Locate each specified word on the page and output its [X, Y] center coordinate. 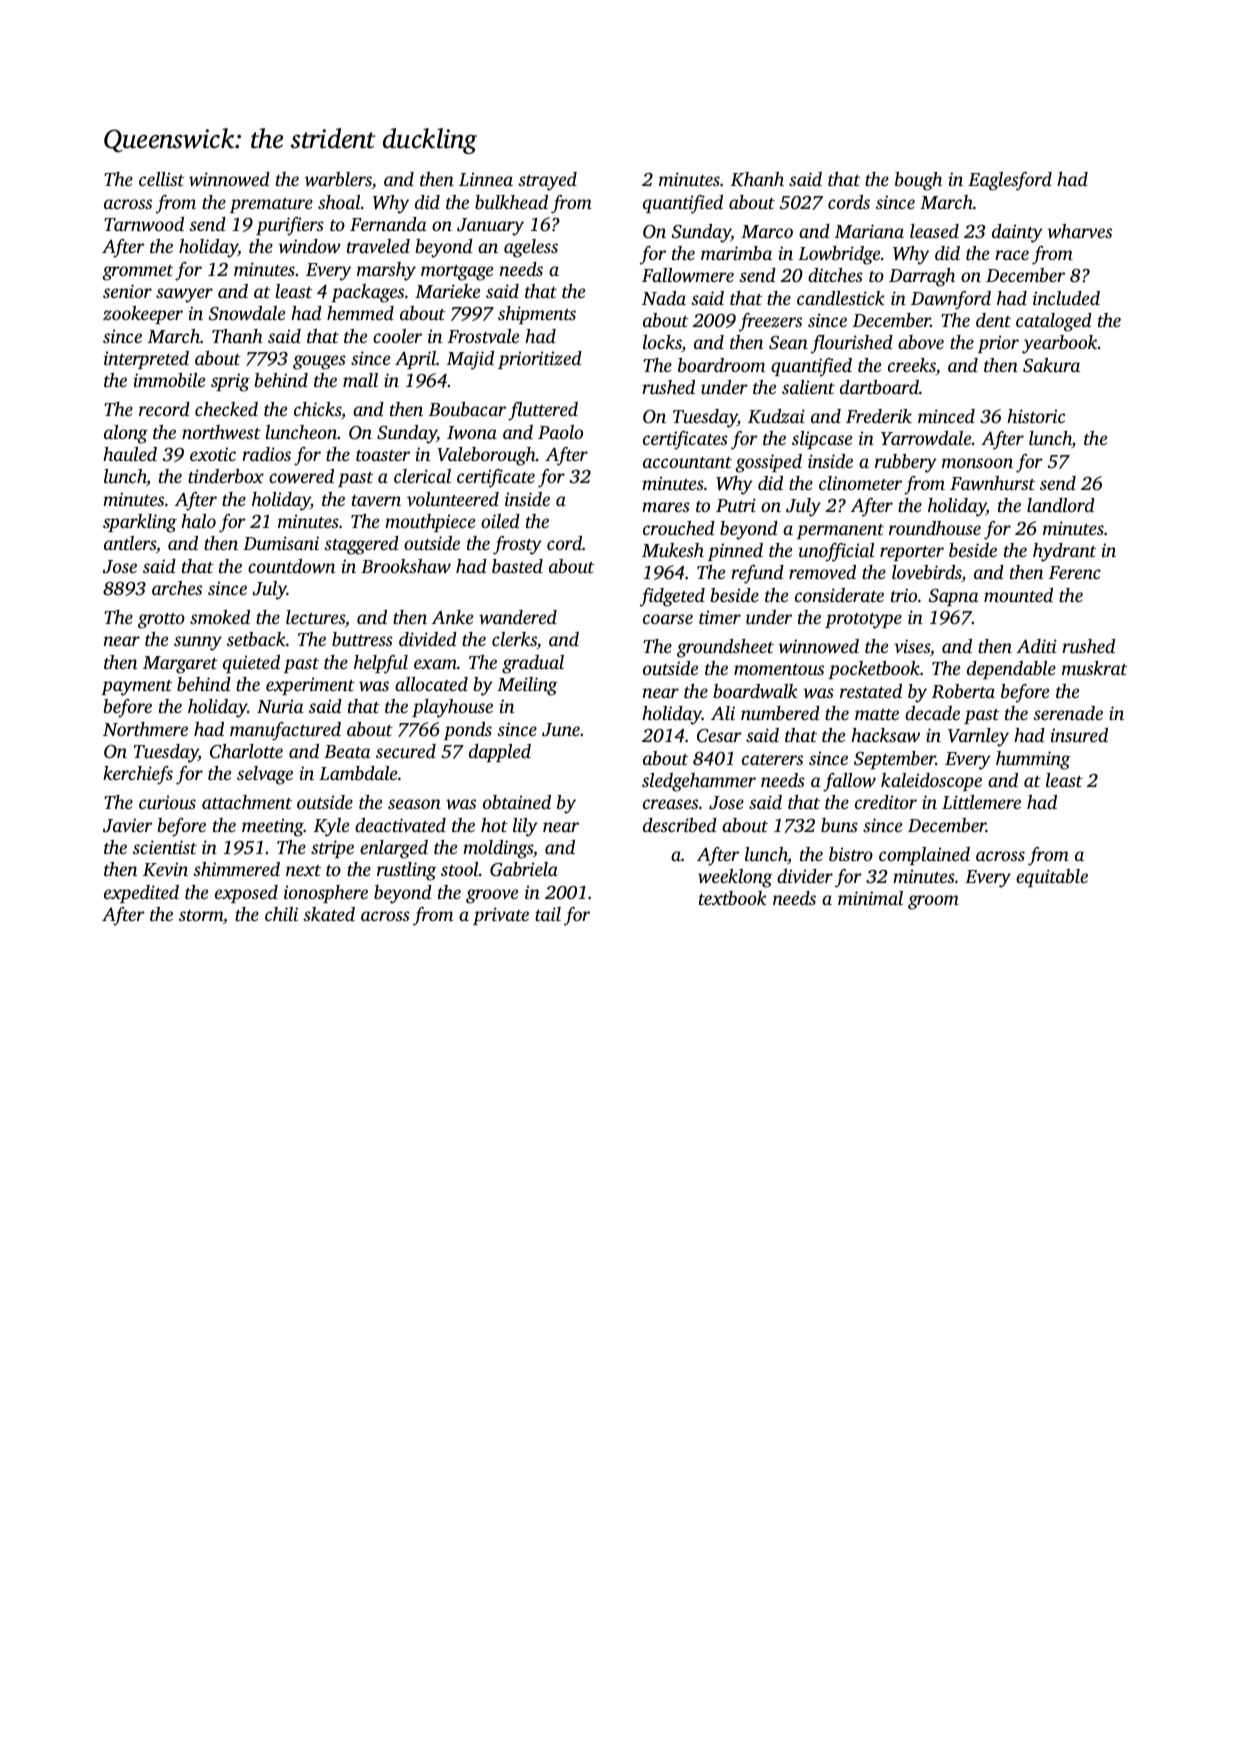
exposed [246, 894]
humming [1033, 760]
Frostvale [483, 336]
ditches [835, 275]
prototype [863, 621]
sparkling [140, 523]
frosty [517, 545]
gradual [533, 664]
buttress [362, 639]
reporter [912, 553]
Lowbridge [839, 255]
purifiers [290, 226]
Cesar [719, 736]
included [1066, 298]
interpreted [146, 360]
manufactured [285, 731]
